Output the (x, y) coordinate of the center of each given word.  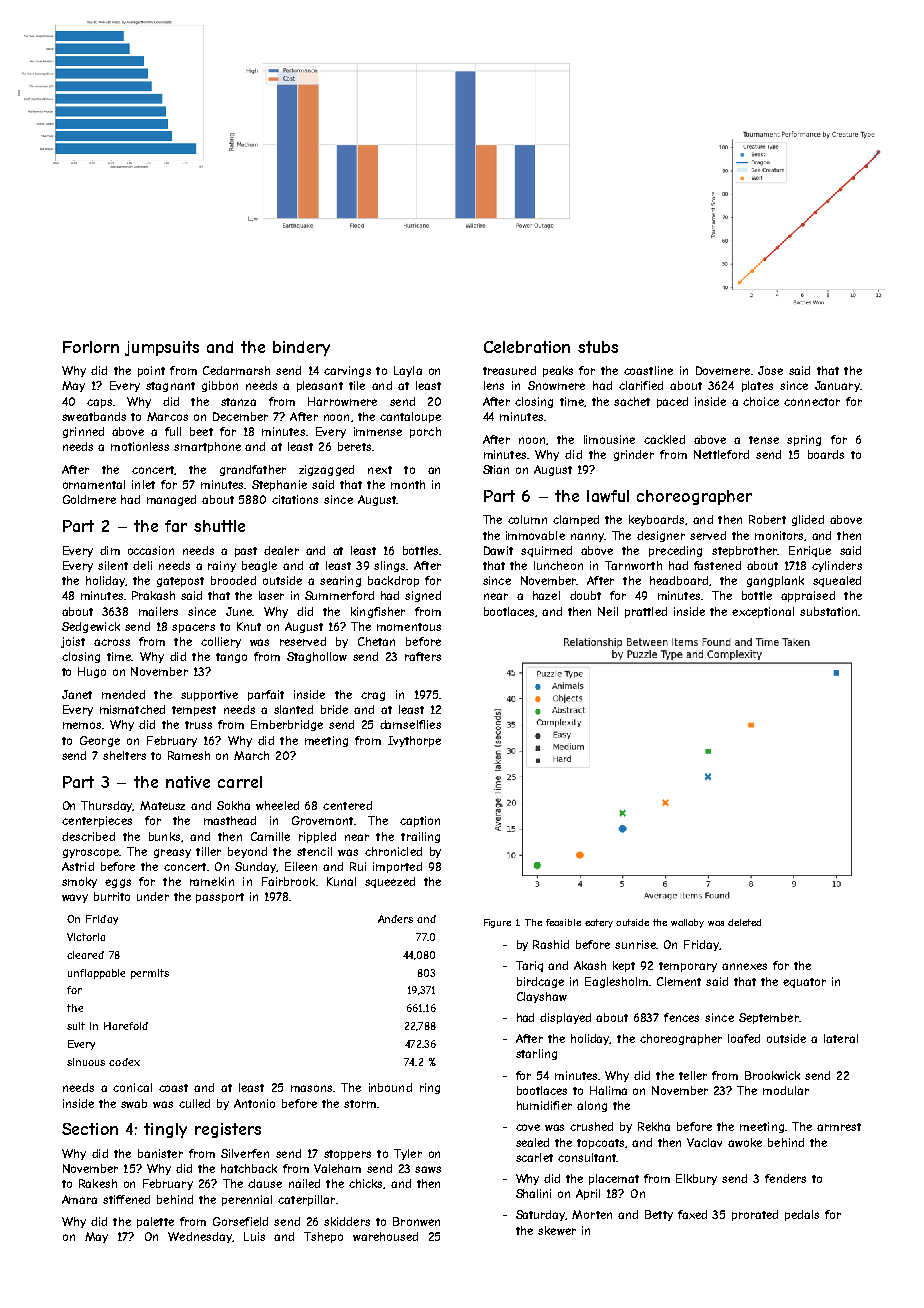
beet (201, 431)
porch (425, 432)
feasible (563, 922)
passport (220, 898)
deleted (744, 922)
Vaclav (704, 1142)
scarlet (534, 1157)
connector (812, 402)
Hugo (92, 672)
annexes (744, 966)
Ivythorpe (414, 741)
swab (134, 1103)
